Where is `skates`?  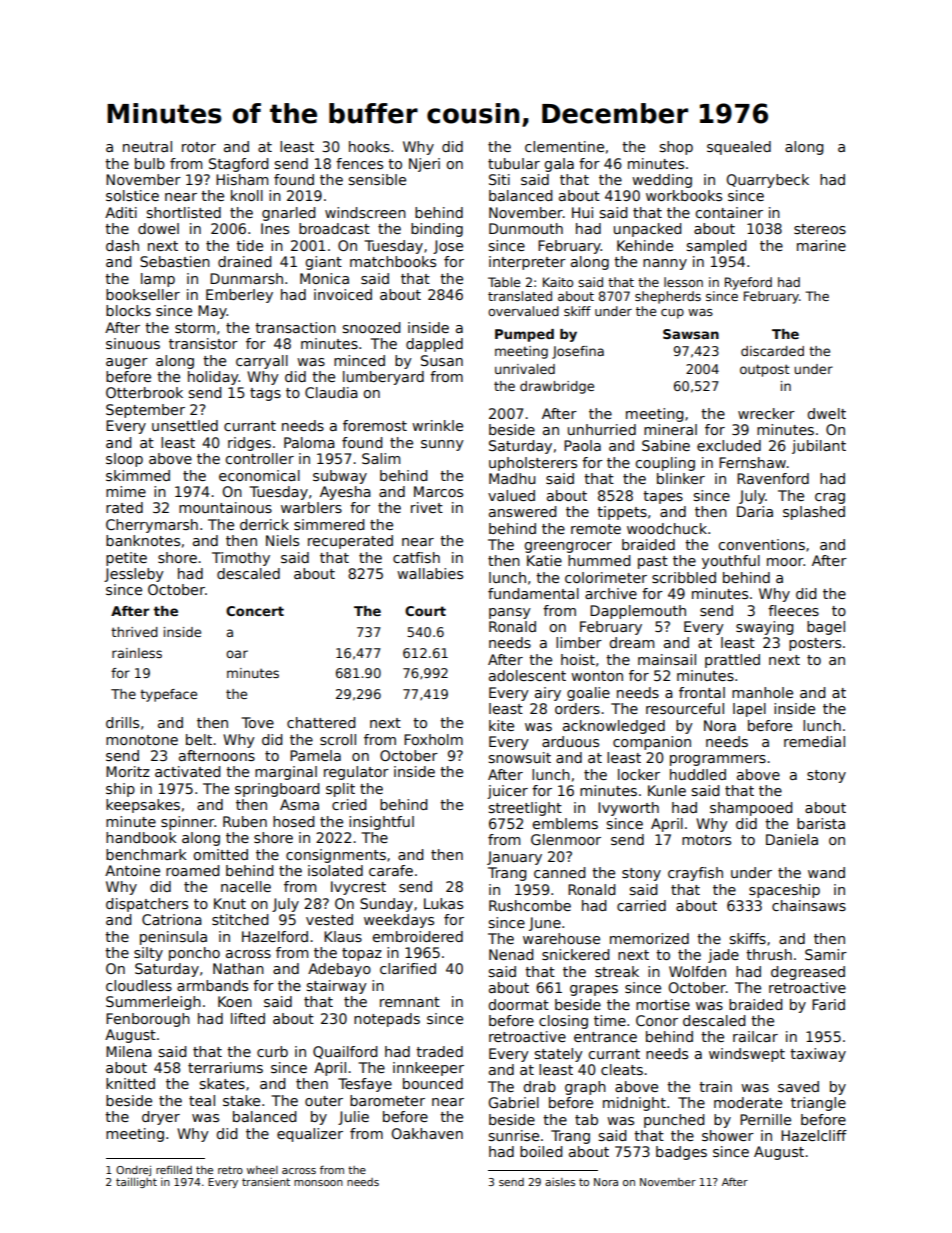 skates is located at coordinates (222, 1083).
